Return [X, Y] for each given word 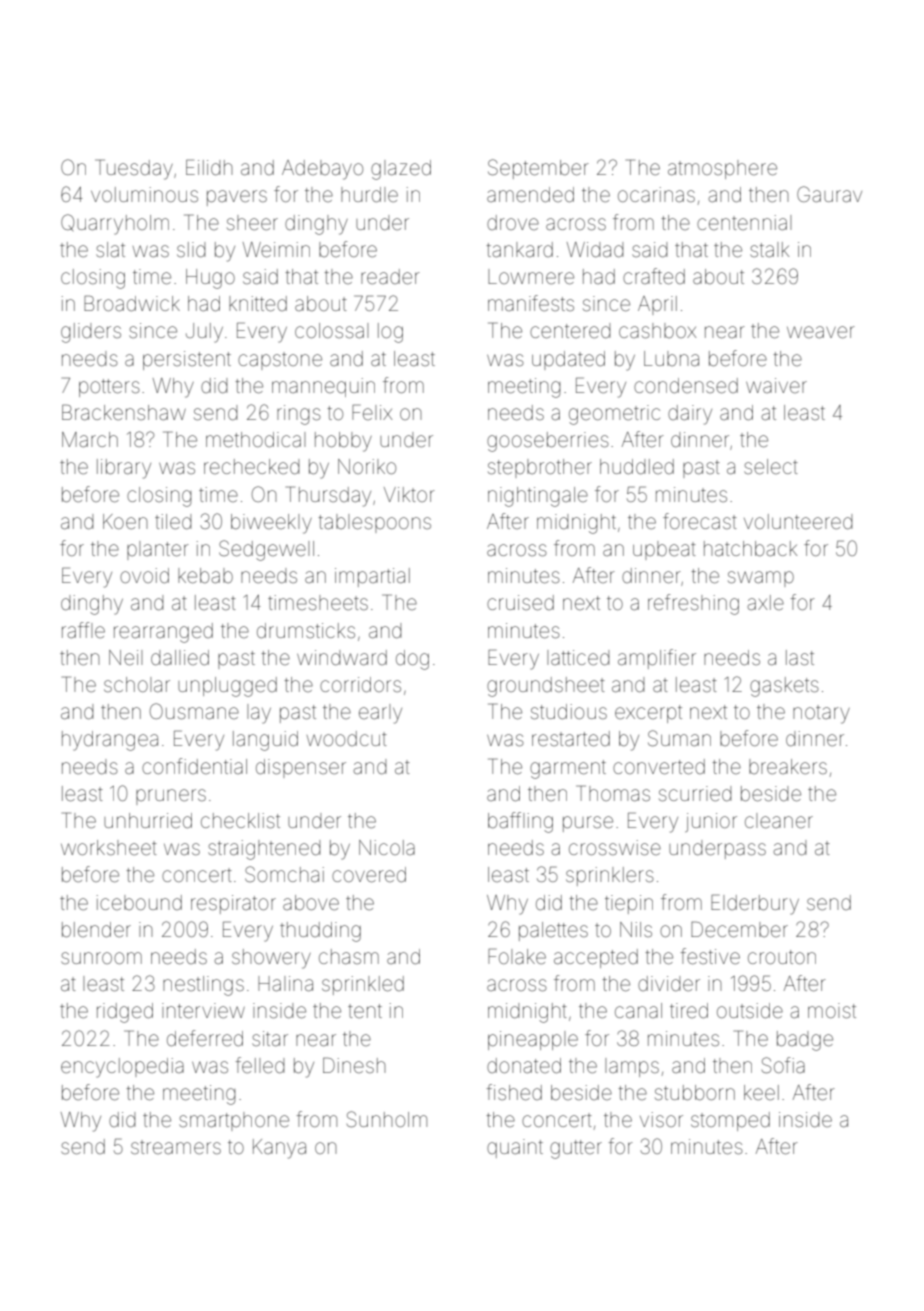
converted [659, 767]
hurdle [369, 194]
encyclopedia [122, 1068]
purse [588, 824]
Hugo [210, 279]
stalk [769, 249]
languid [265, 741]
